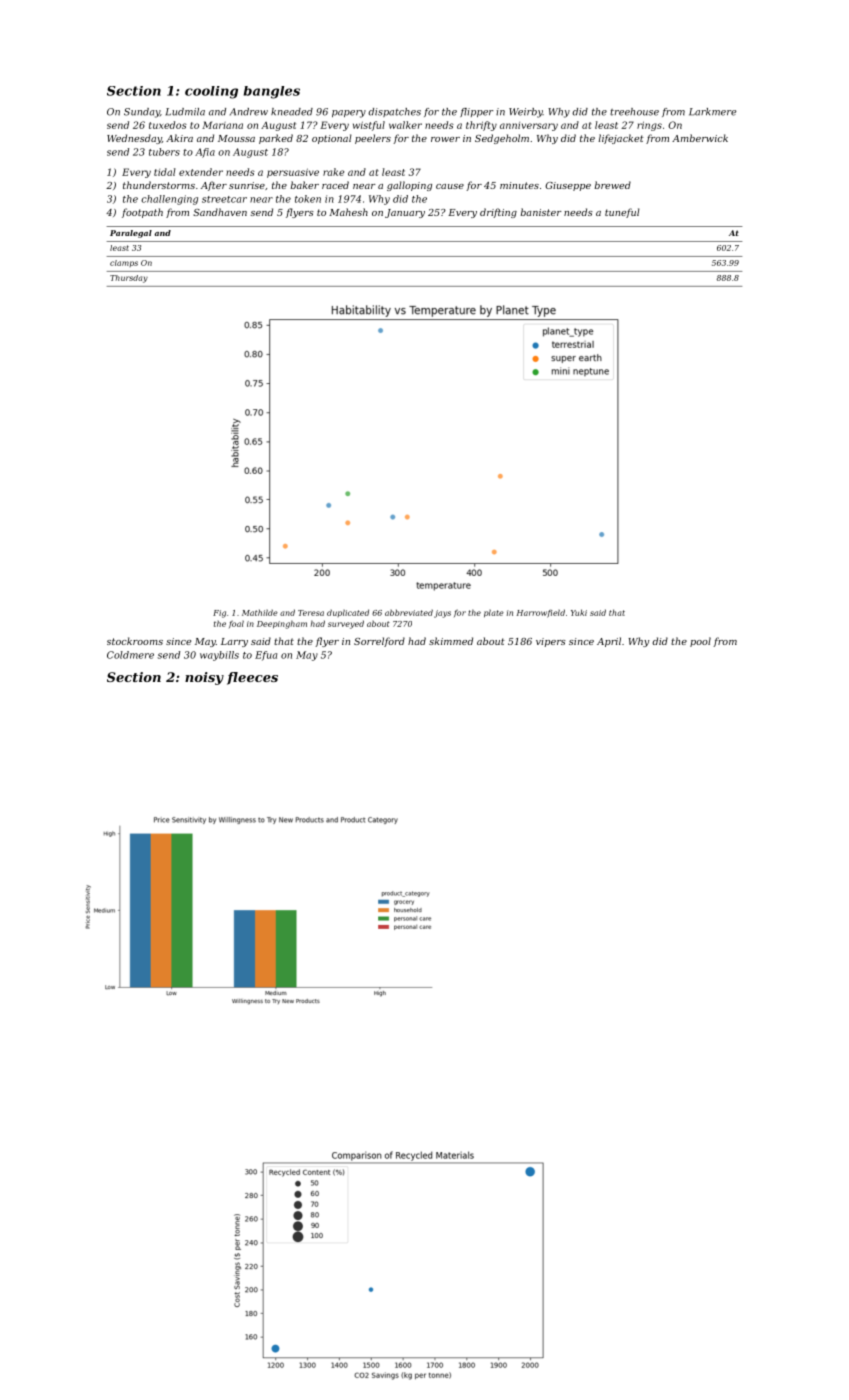 The width and height of the page is (849, 1400). What do you see at coordinates (204, 678) in the page?
I see `noisy` at bounding box center [204, 678].
